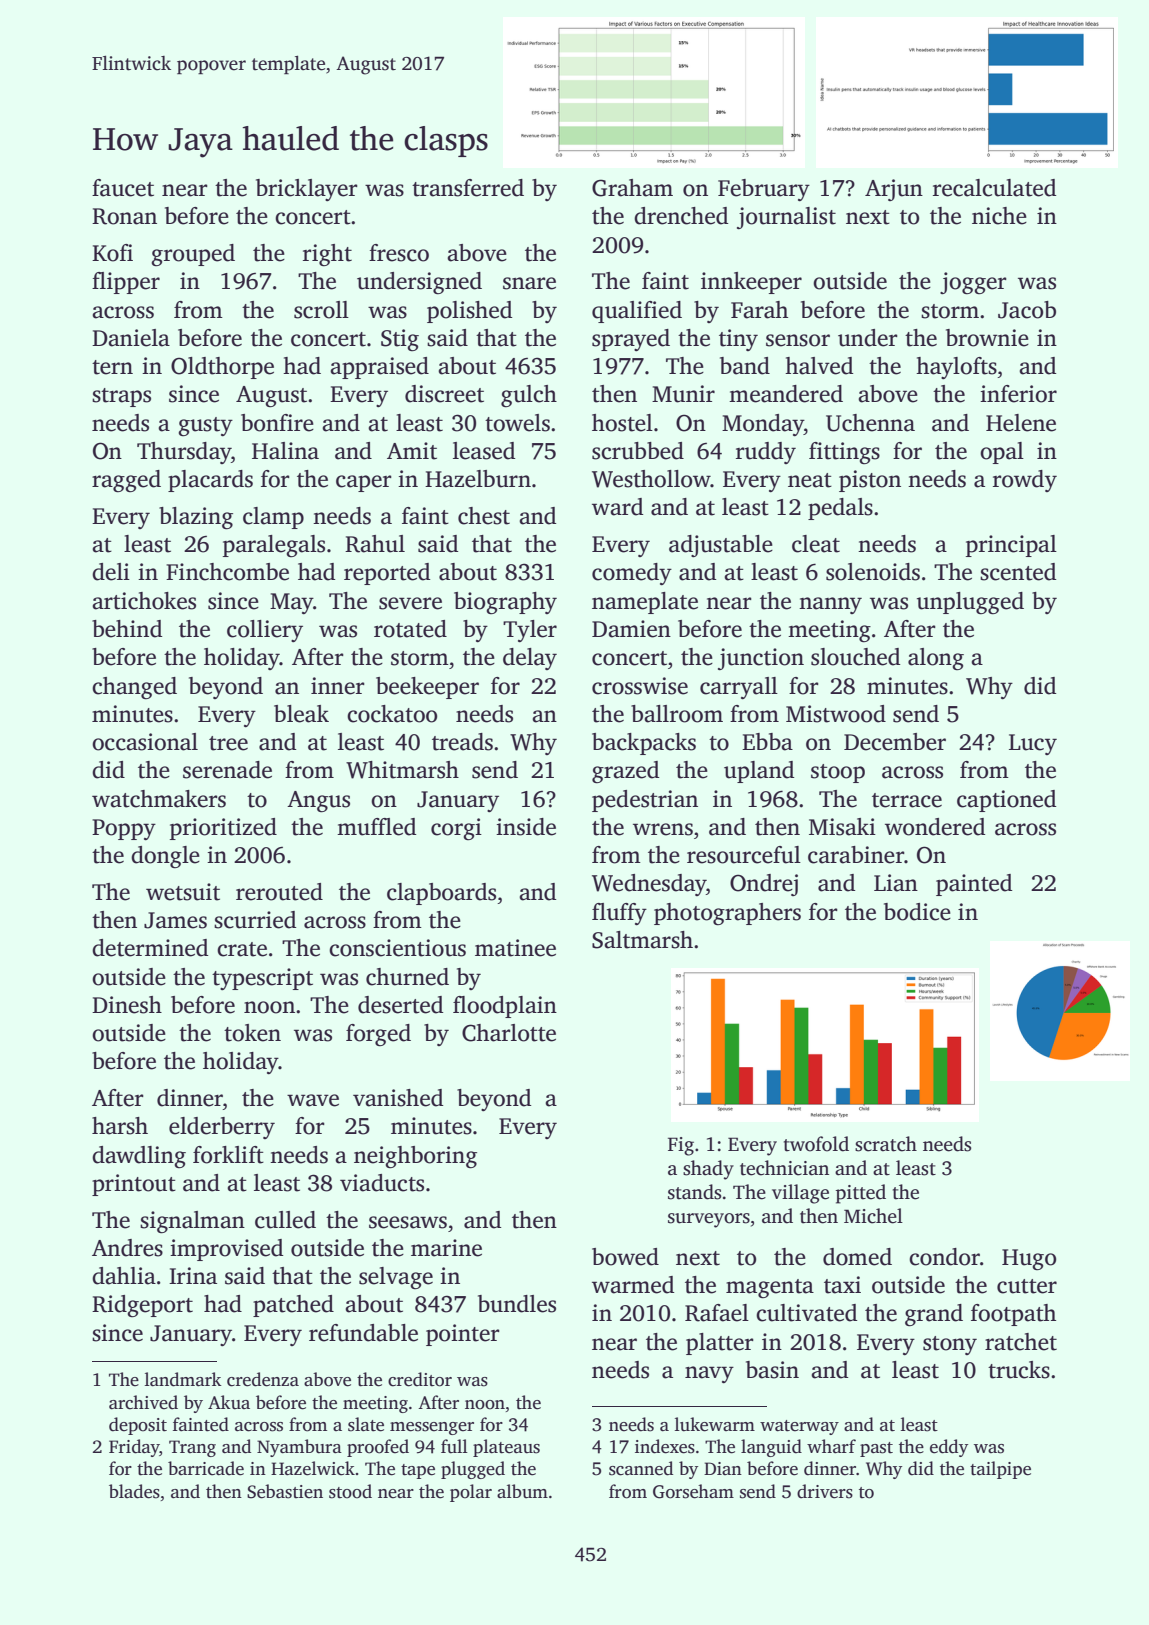 This screenshot has height=1625, width=1149. Describe the element at coordinates (222, 368) in the screenshot. I see `Oldthorpe` at that location.
